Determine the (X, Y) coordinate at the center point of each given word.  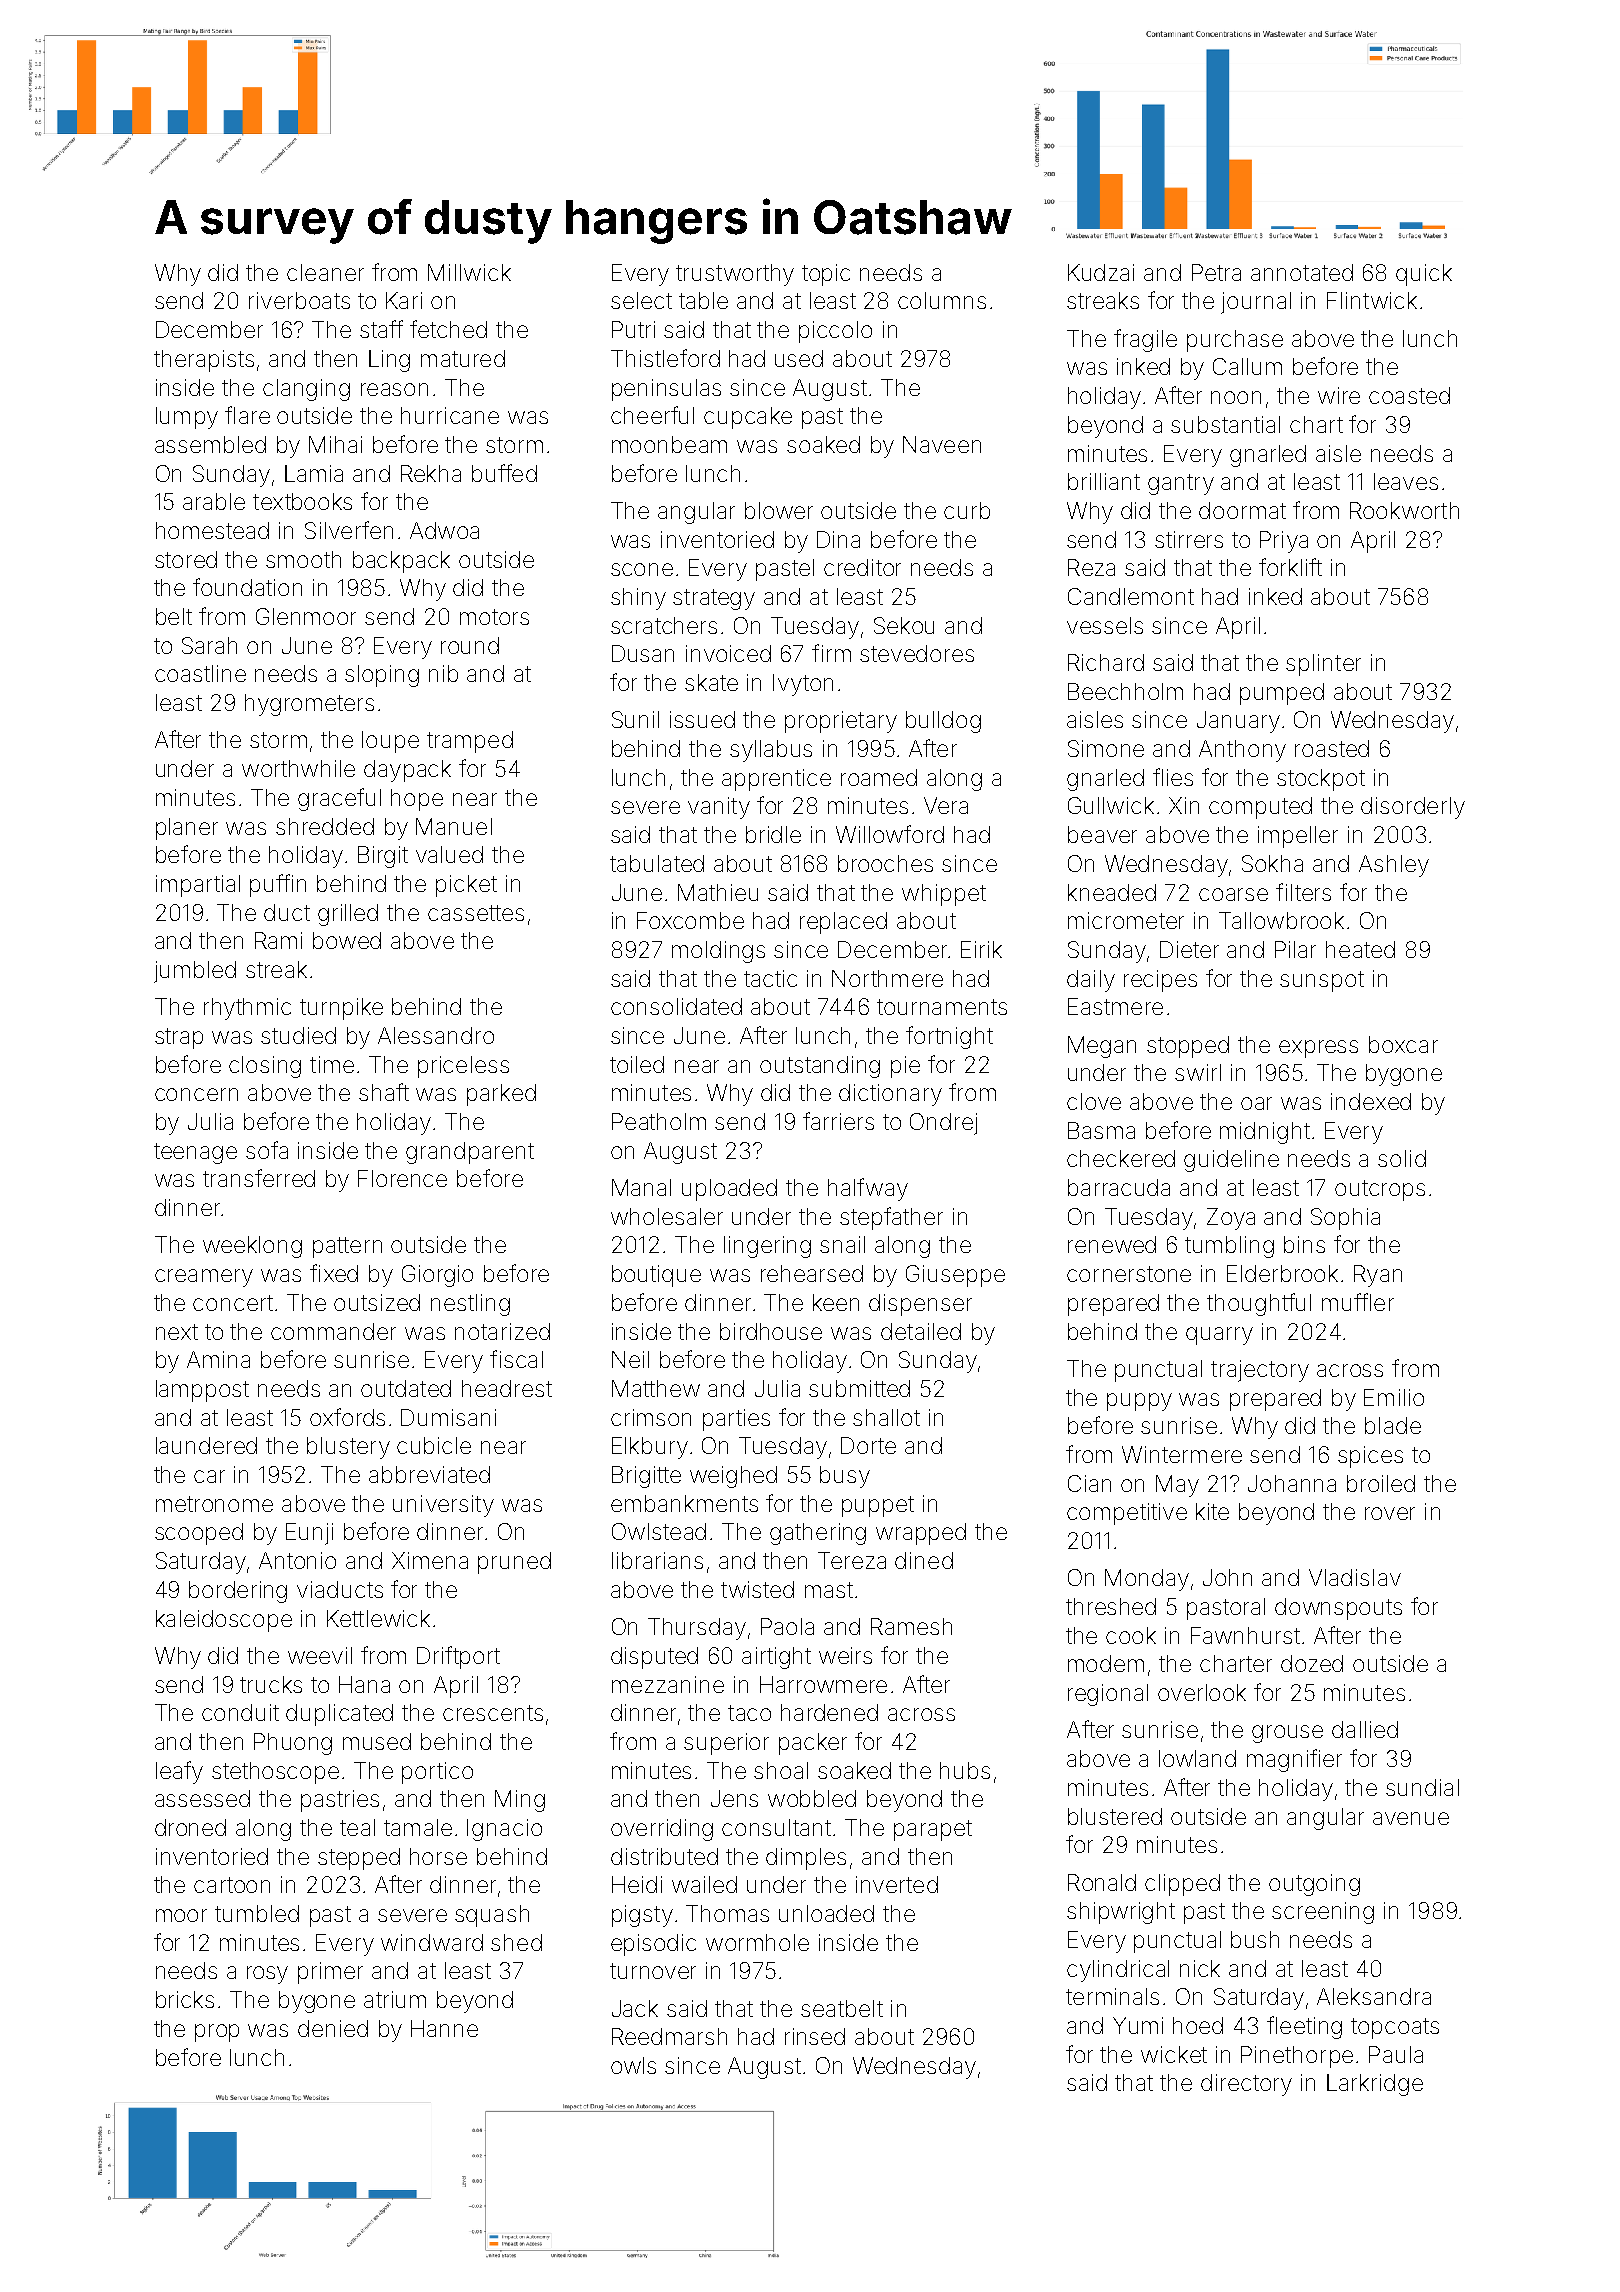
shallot (886, 1417)
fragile (1145, 340)
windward (432, 1942)
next (177, 1332)
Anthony (1242, 751)
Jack (635, 2008)
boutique (656, 1276)
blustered (1115, 1816)
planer (187, 829)
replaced (843, 923)
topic (826, 275)
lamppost (202, 1391)
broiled (1381, 1483)
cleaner (325, 272)
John (1227, 1577)
